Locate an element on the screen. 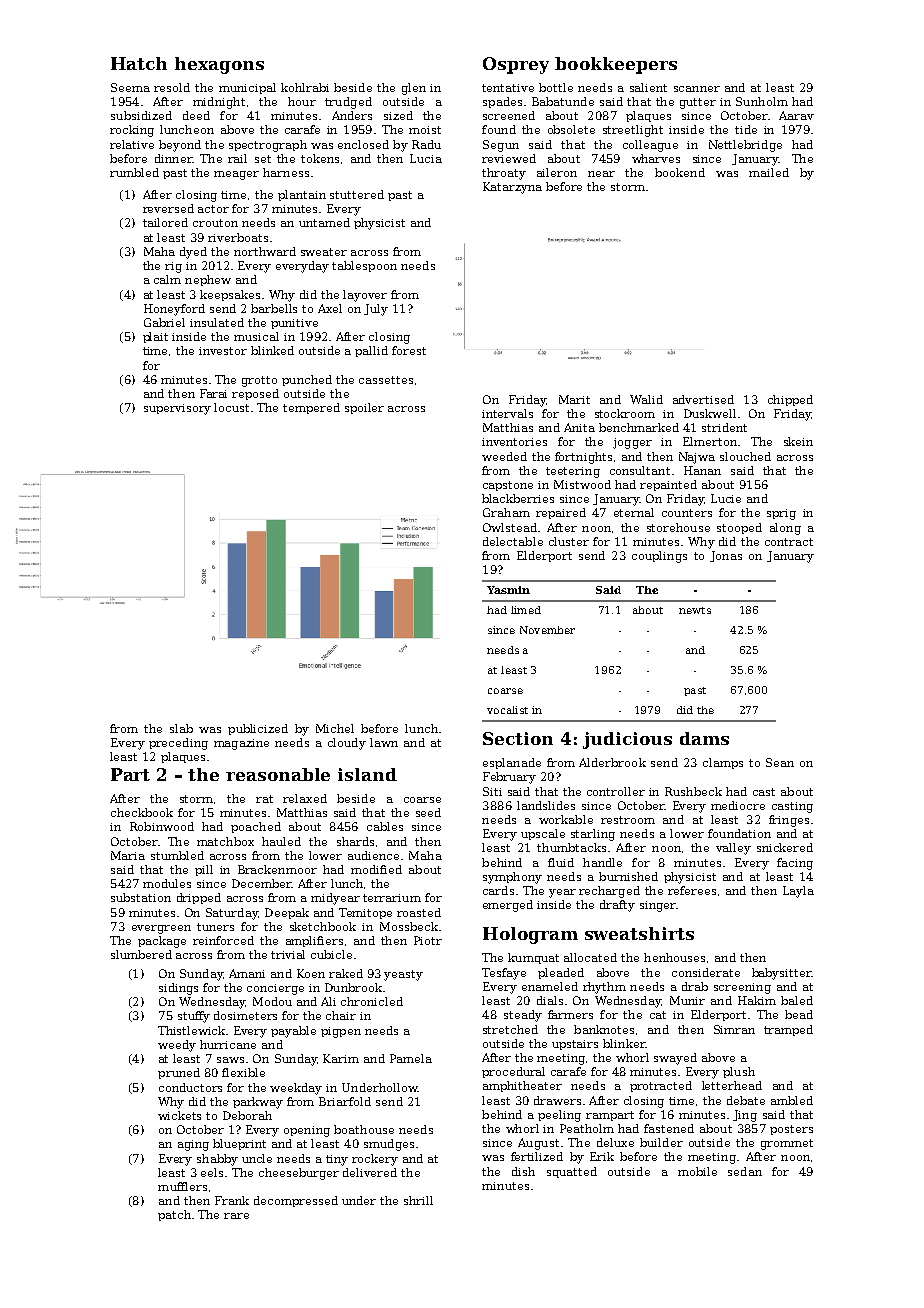  publicized is located at coordinates (258, 729).
